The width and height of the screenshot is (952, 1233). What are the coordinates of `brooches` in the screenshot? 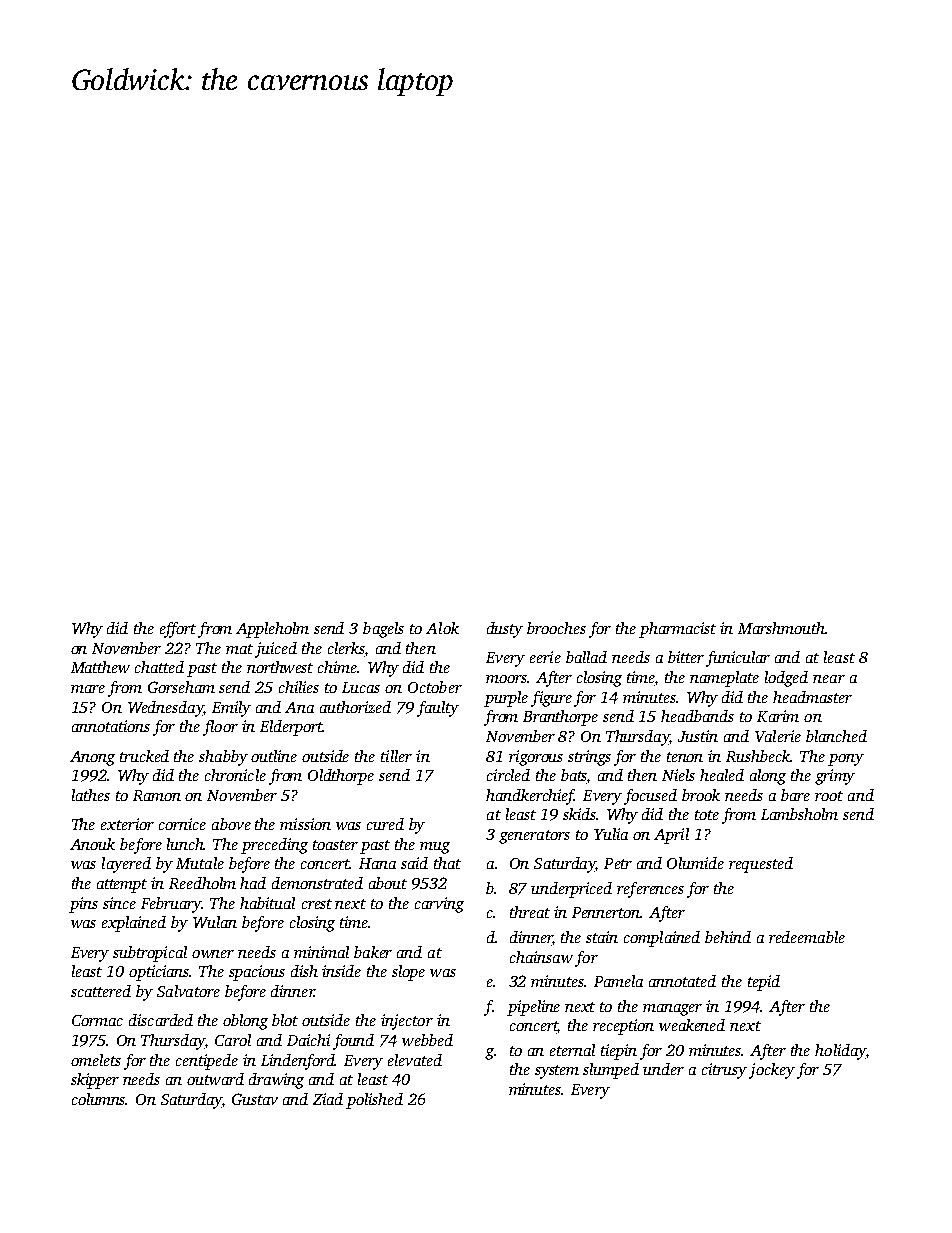 It's located at (556, 628).
